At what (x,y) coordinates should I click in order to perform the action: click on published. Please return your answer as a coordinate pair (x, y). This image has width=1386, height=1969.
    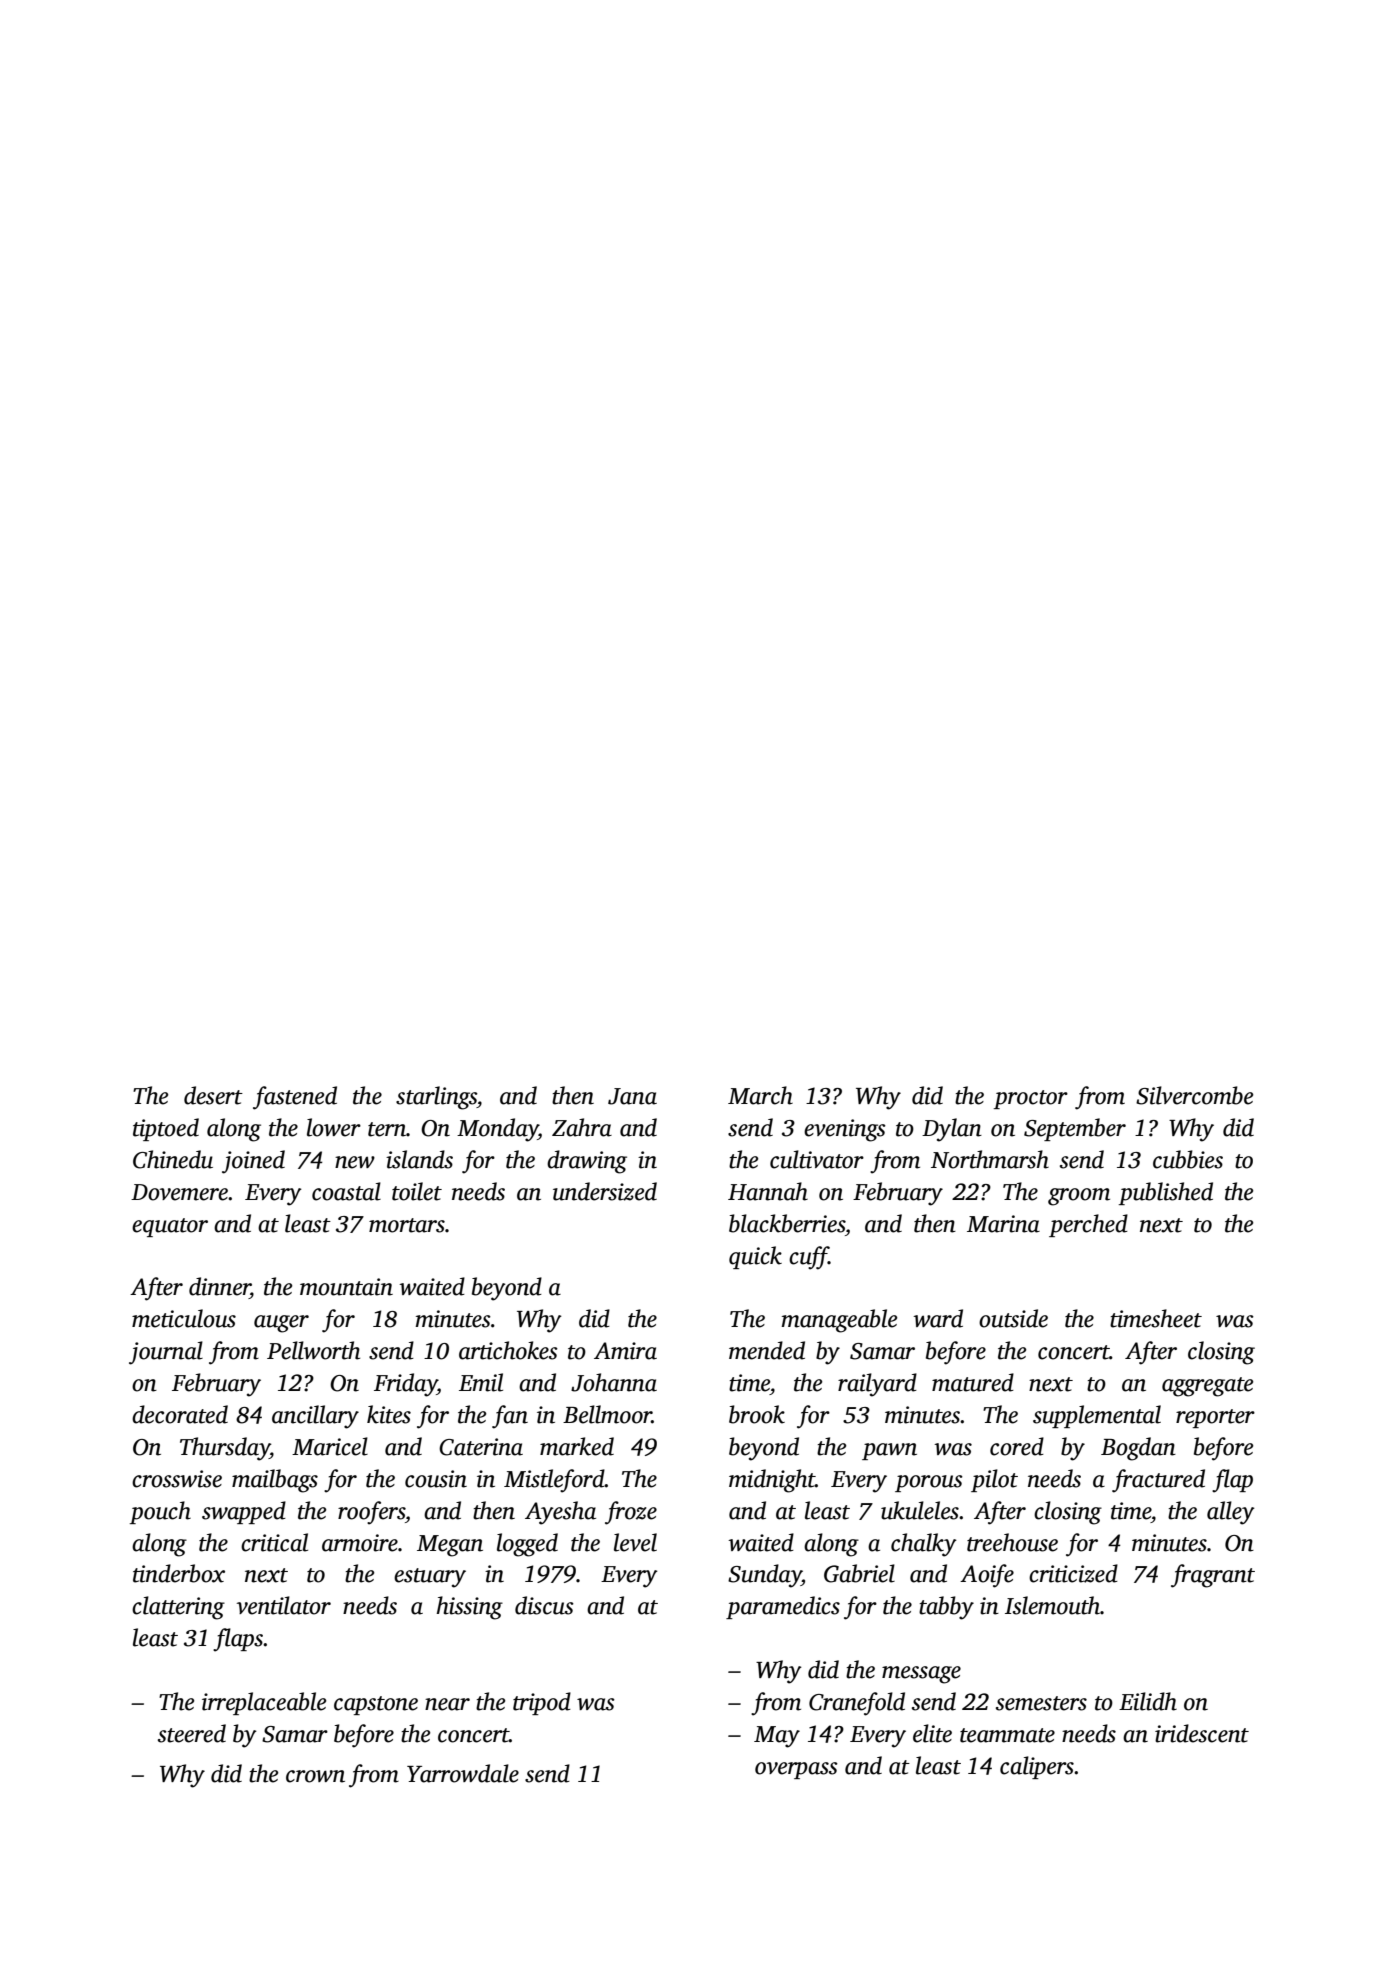
    Looking at the image, I should click on (1166, 1193).
